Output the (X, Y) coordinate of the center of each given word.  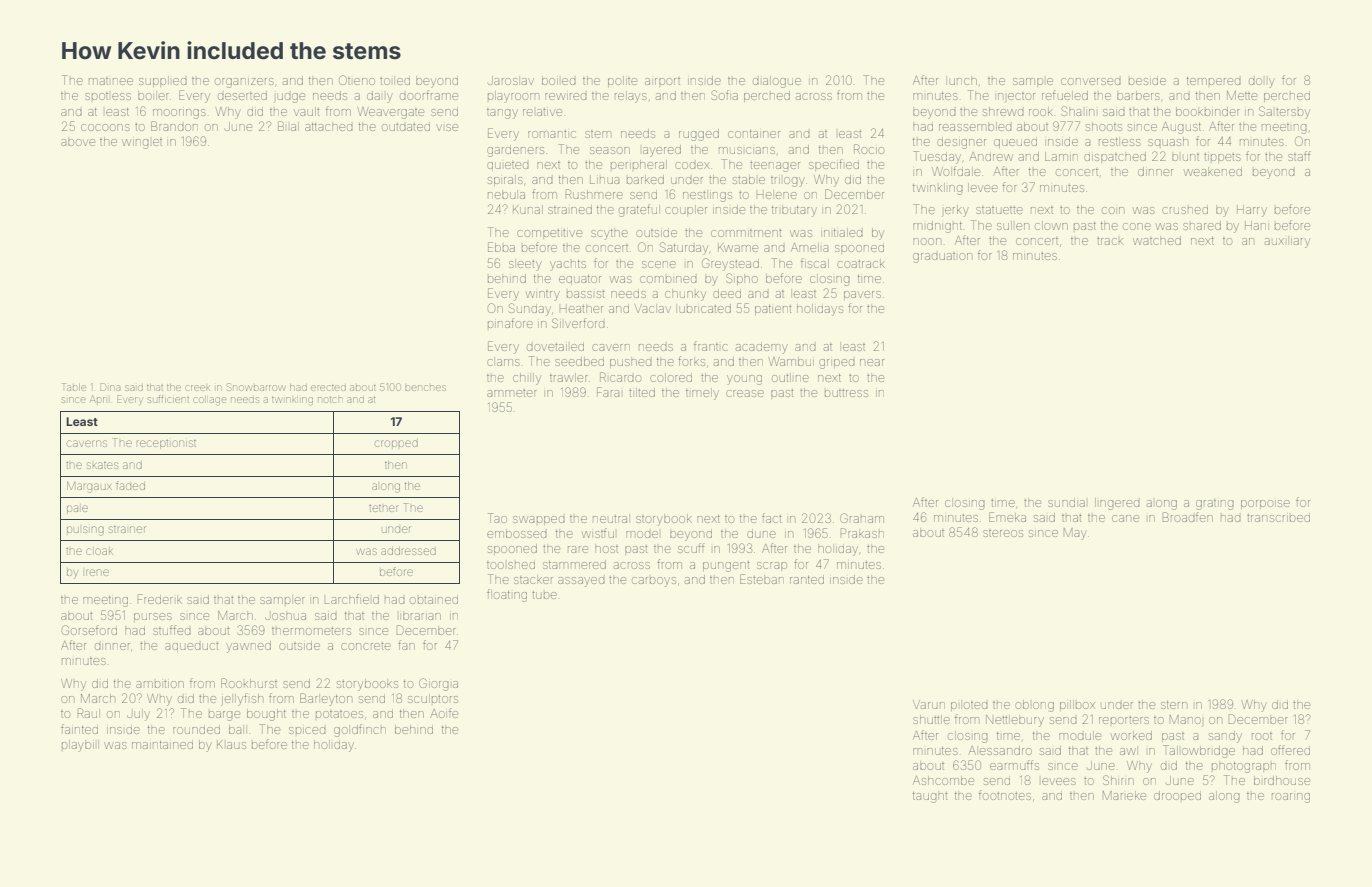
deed (727, 294)
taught (930, 797)
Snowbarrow (256, 387)
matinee (111, 81)
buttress (846, 393)
